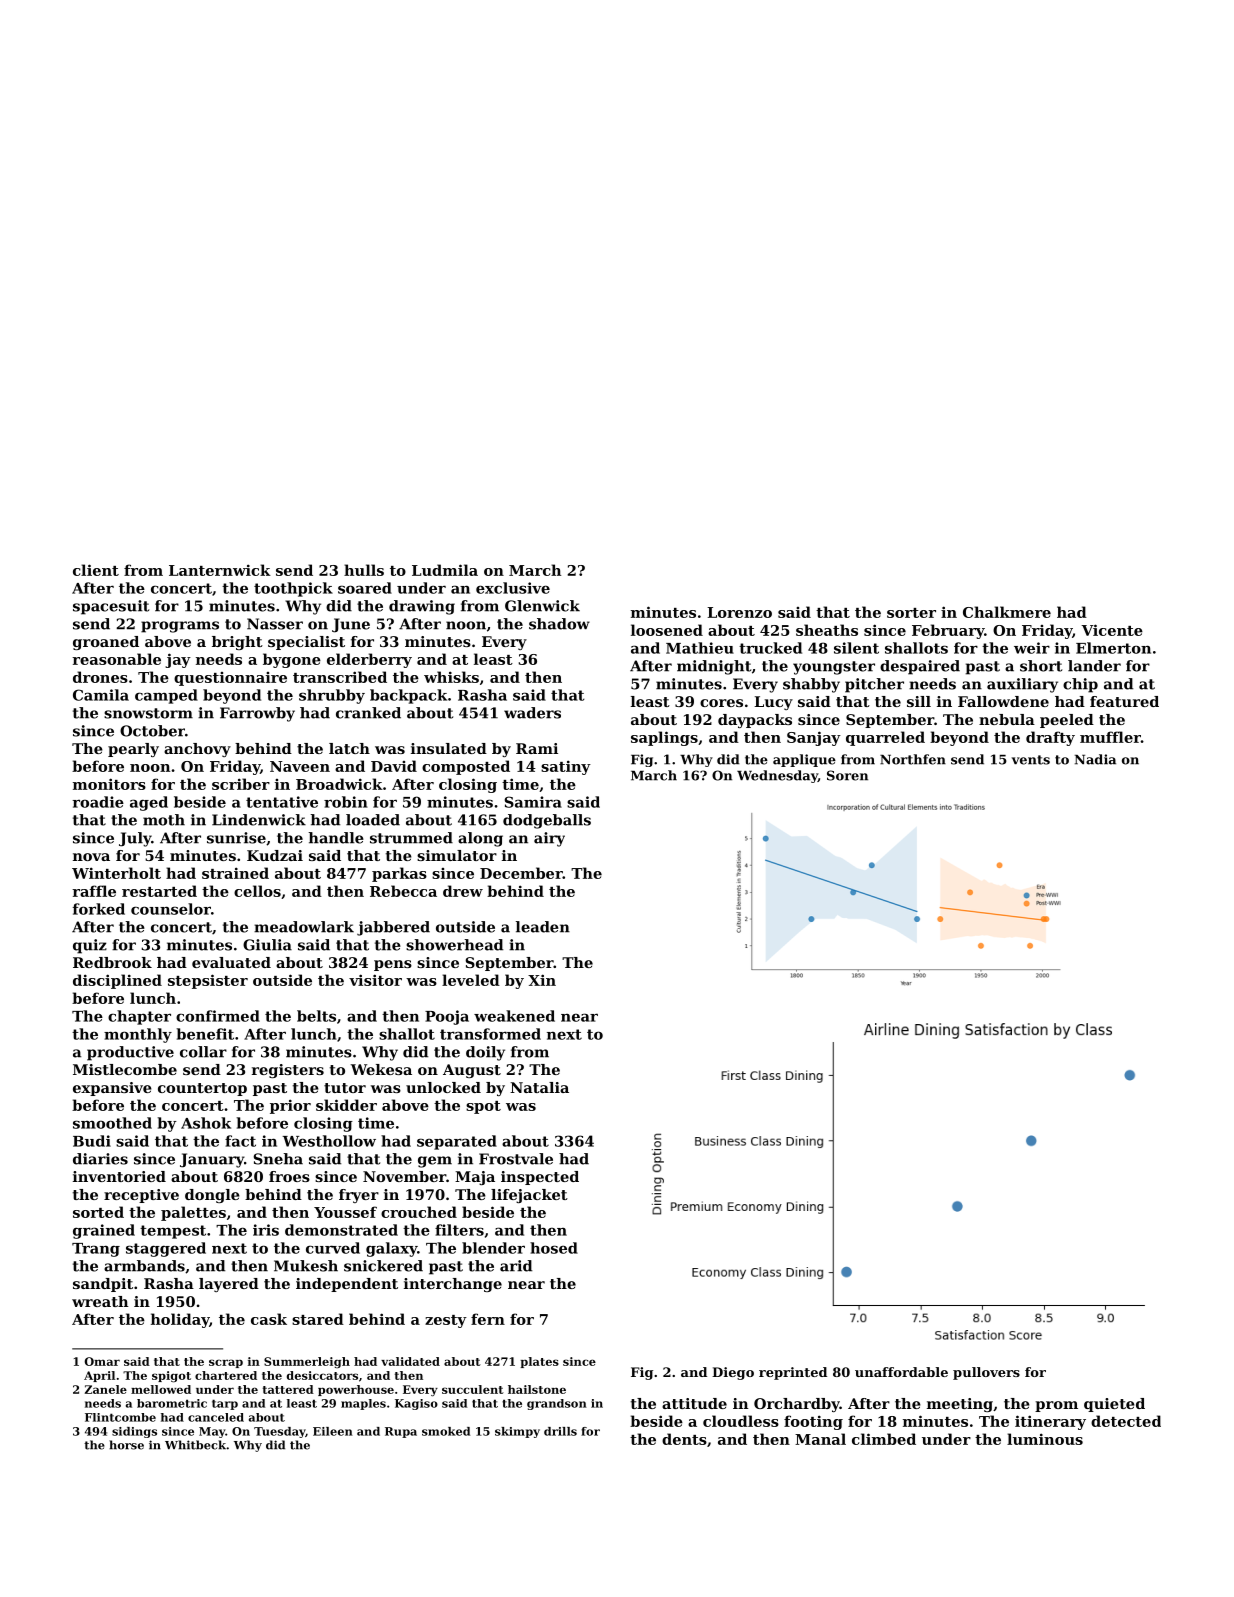 The image size is (1234, 1597). I want to click on exclusive, so click(513, 588).
